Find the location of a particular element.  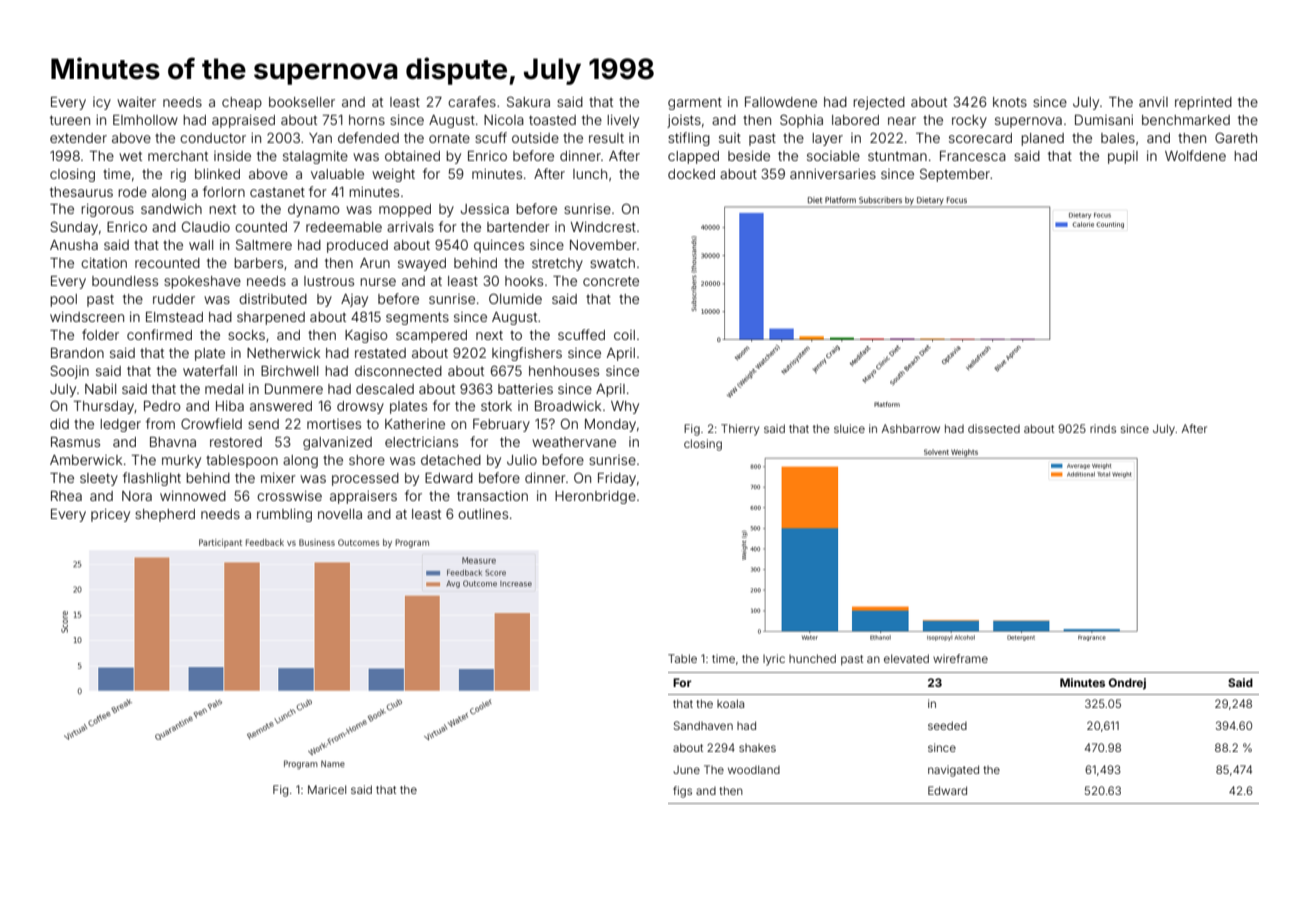

pricey is located at coordinates (110, 515).
